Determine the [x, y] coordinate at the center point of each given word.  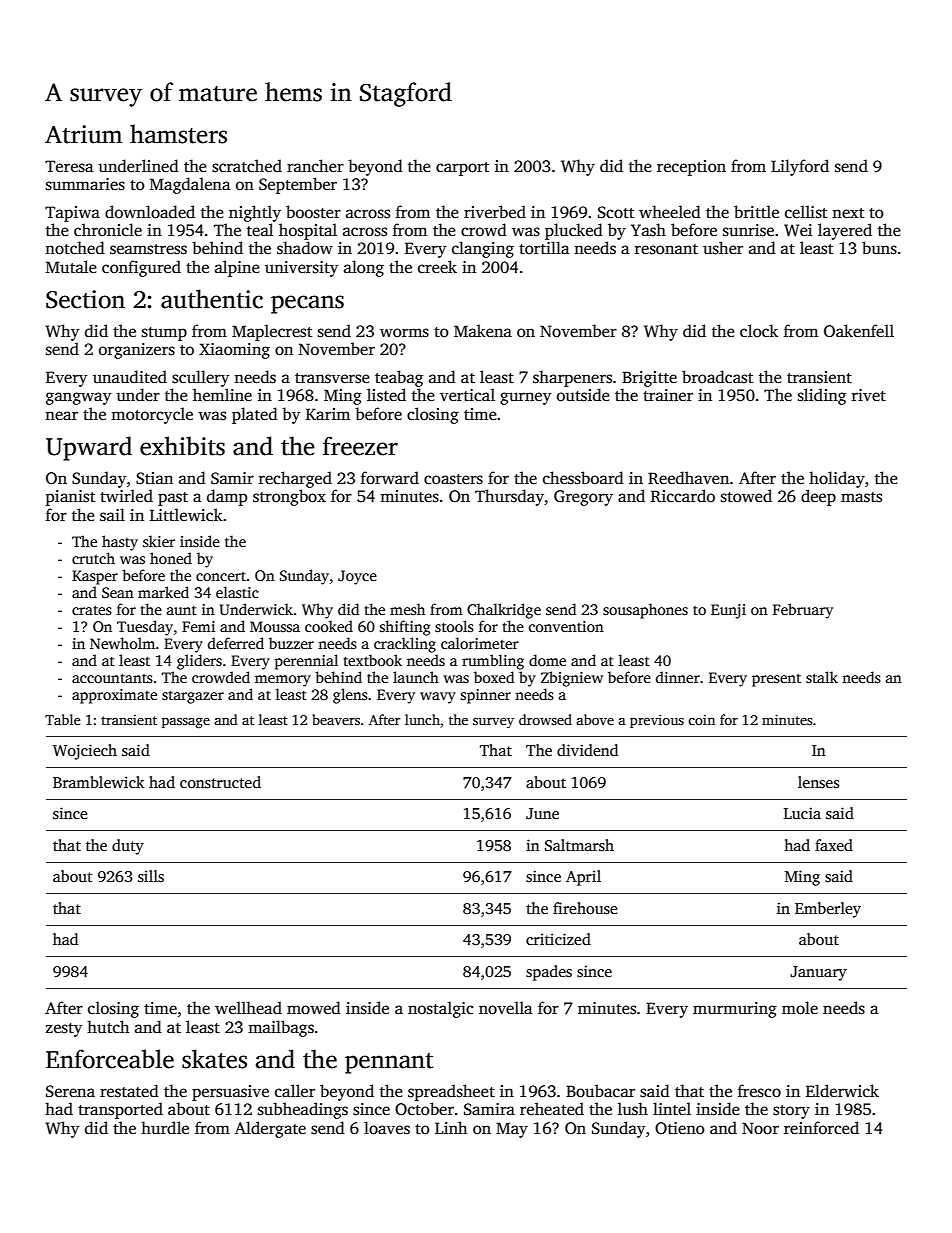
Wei [798, 230]
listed [386, 395]
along [364, 268]
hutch [108, 1026]
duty [128, 847]
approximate [114, 696]
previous [657, 721]
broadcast [717, 377]
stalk [822, 677]
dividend [587, 750]
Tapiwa [72, 214]
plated [255, 415]
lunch [422, 719]
